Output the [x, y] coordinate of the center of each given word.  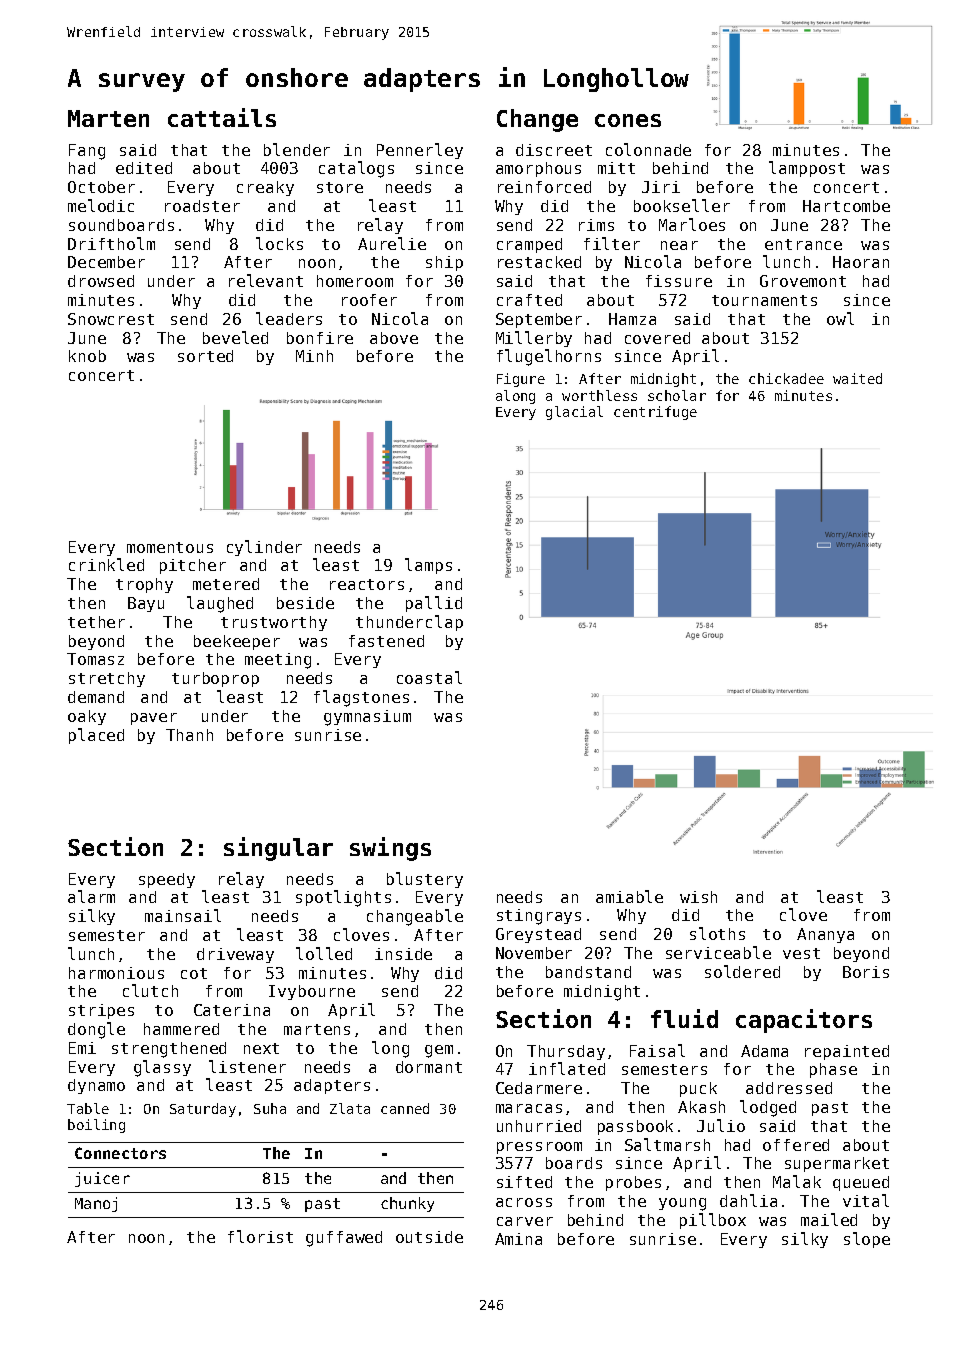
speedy [167, 880]
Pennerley [420, 151]
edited [144, 168]
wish [698, 897]
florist [260, 1236]
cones [628, 120]
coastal [429, 677]
